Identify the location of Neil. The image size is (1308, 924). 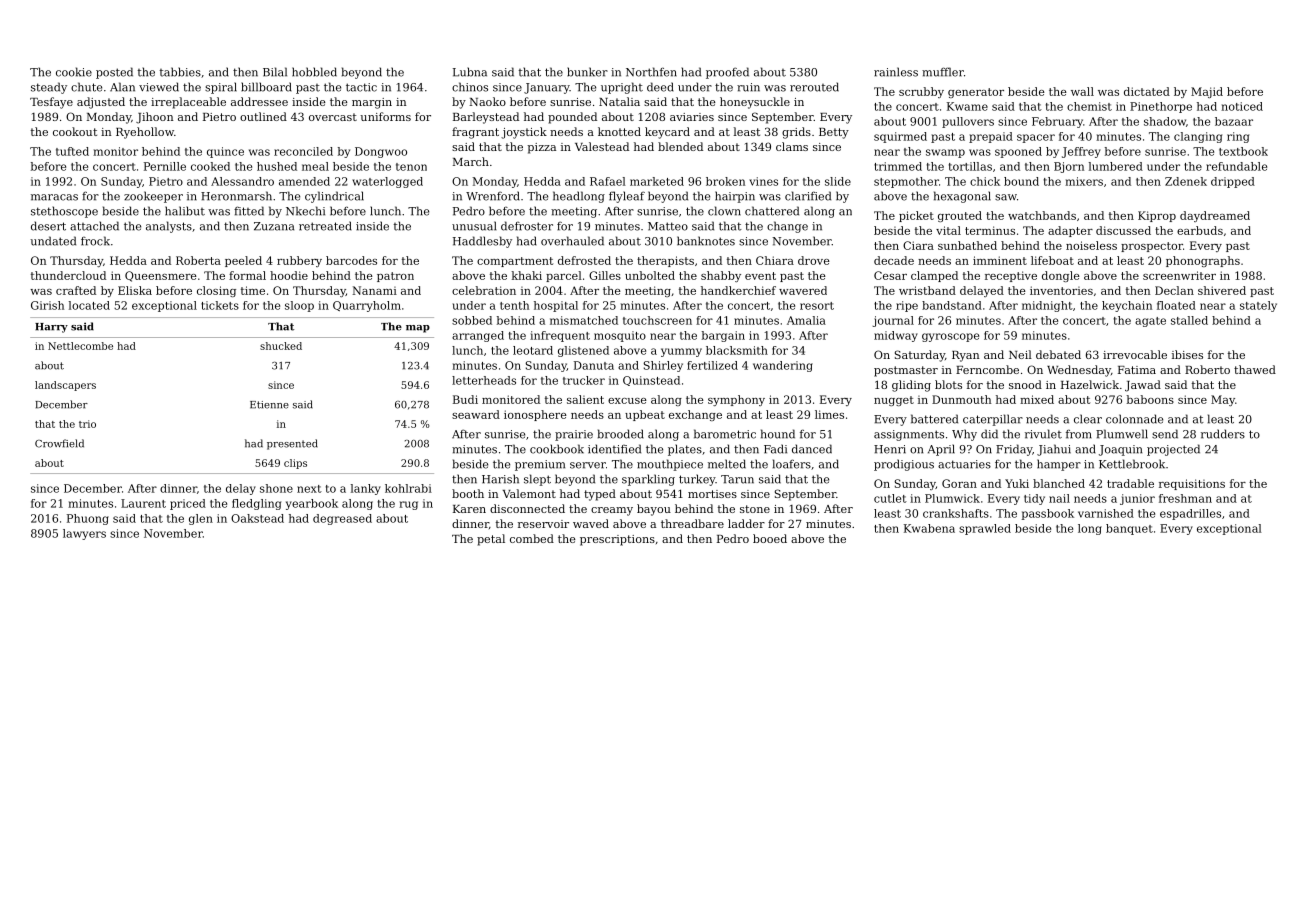
(1020, 354).
